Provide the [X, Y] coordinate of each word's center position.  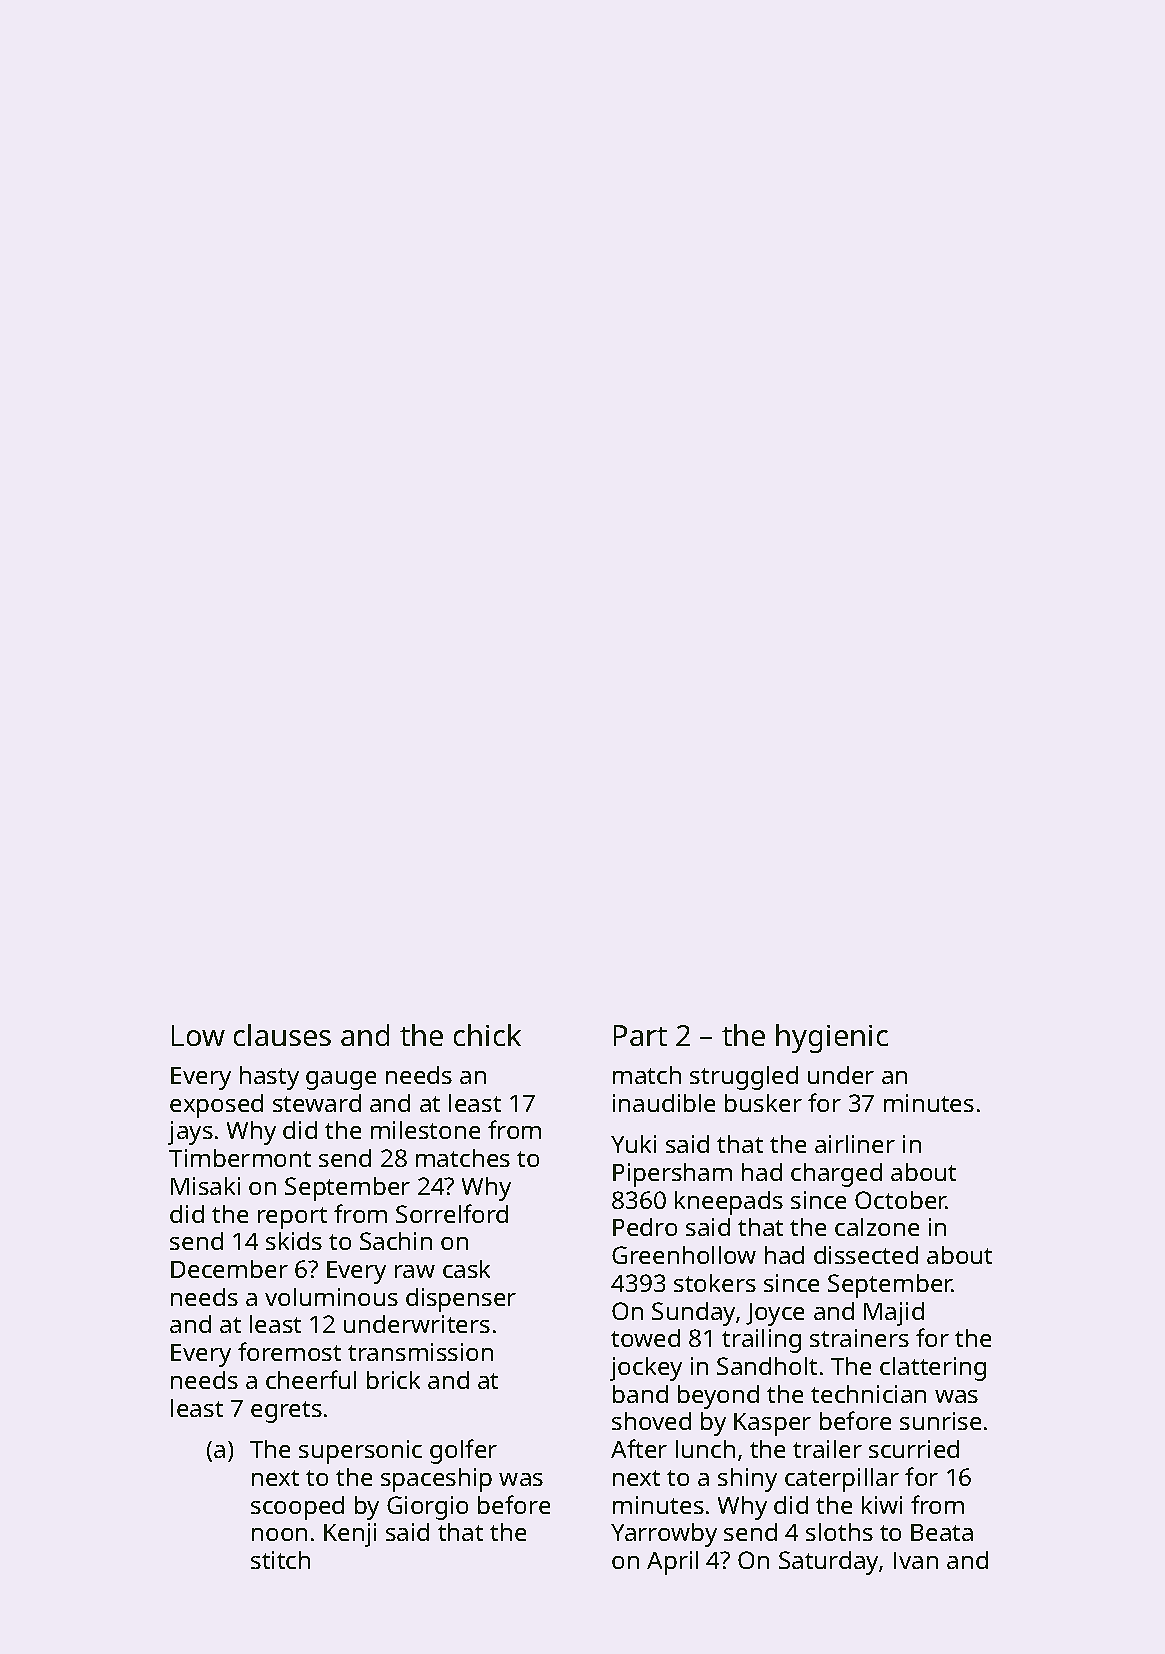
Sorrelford [452, 1213]
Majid [894, 1314]
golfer [463, 1451]
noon [279, 1534]
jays [190, 1133]
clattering [933, 1369]
